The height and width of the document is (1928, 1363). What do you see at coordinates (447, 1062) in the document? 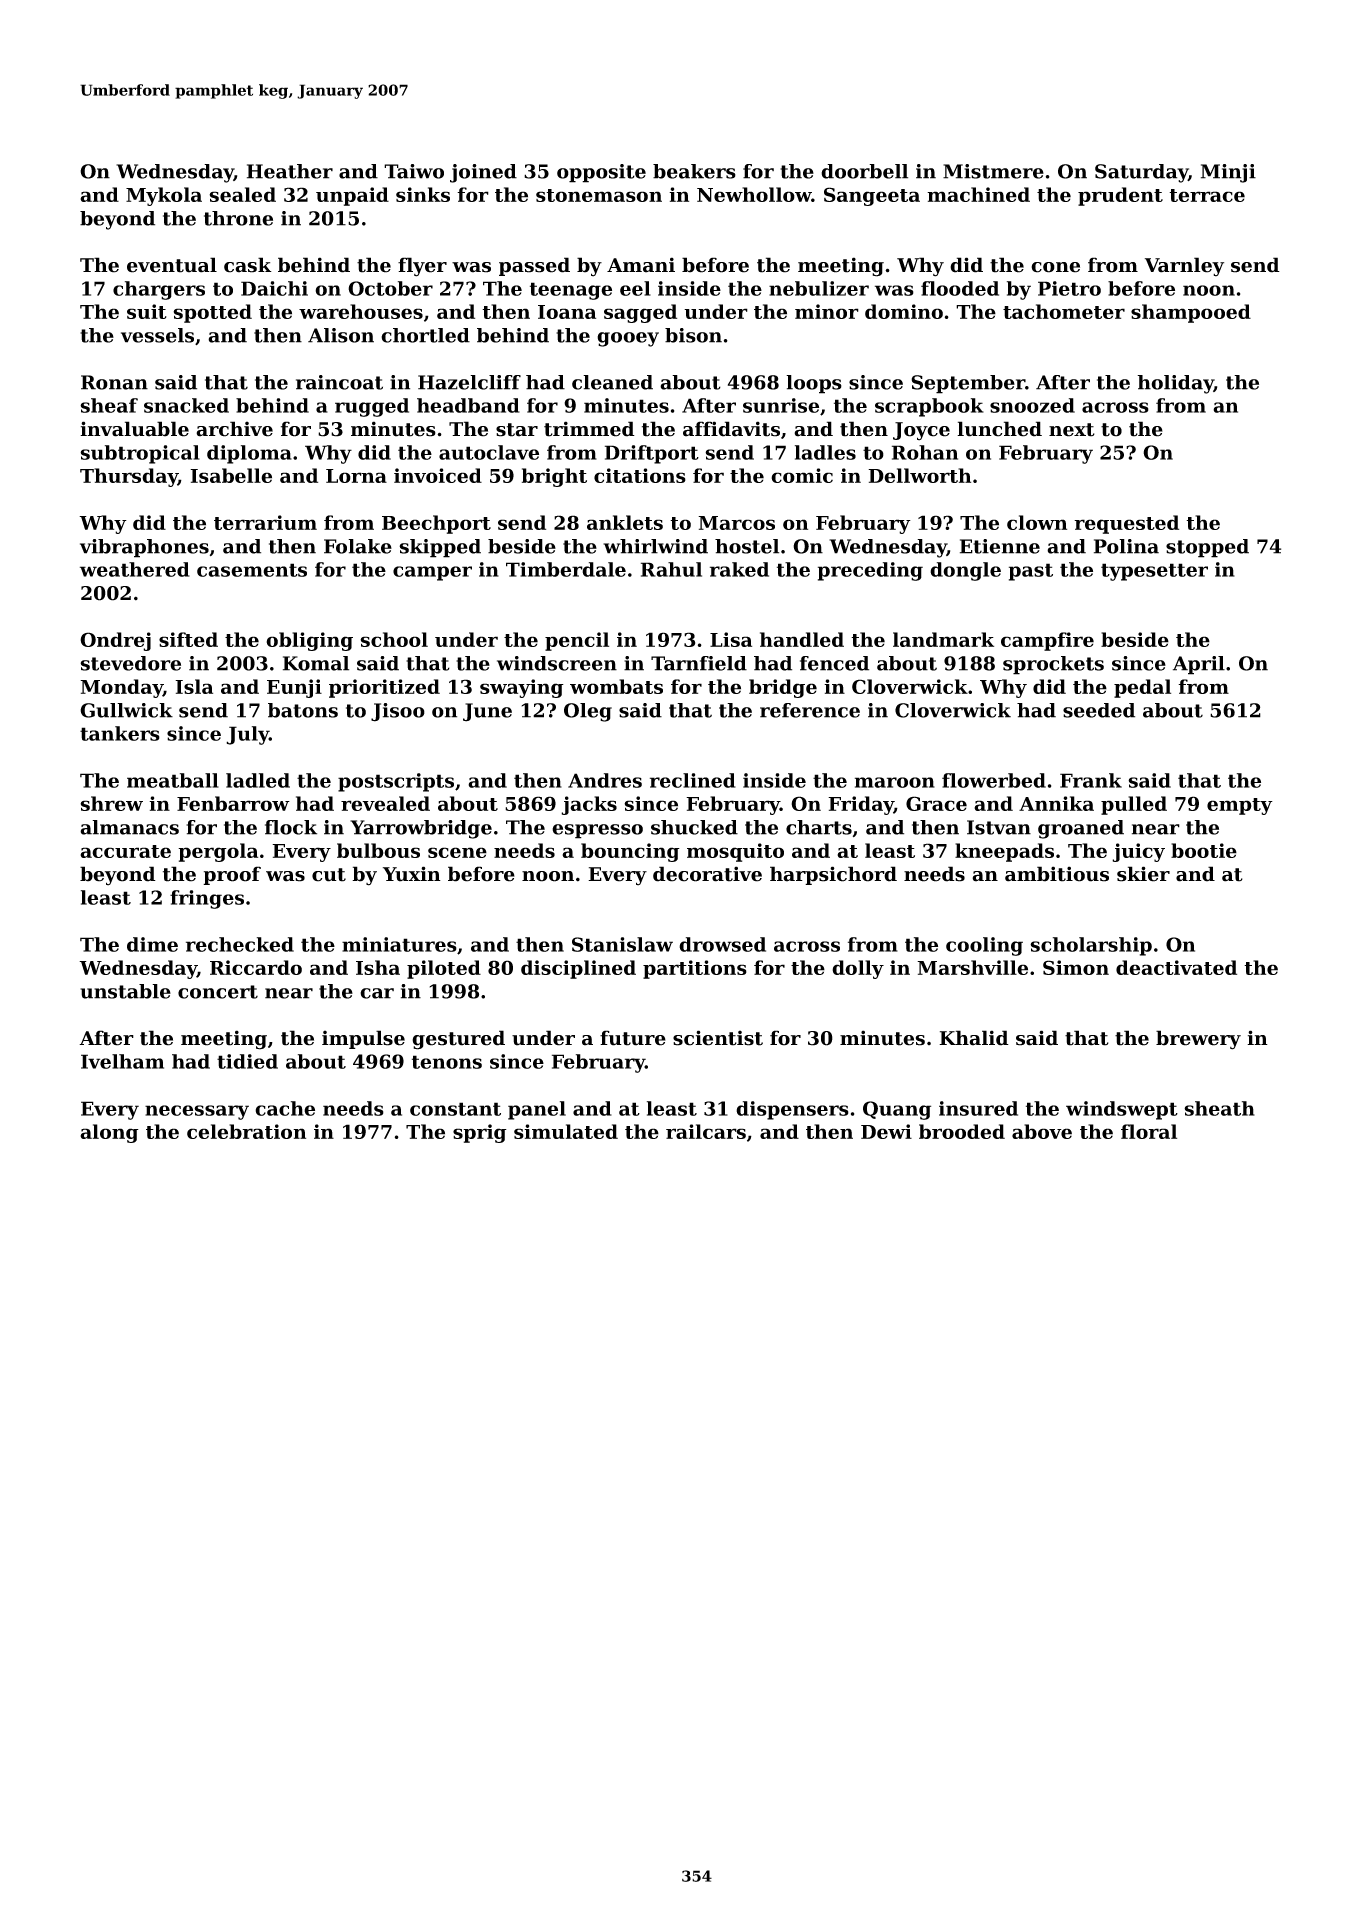
I see `tenons` at bounding box center [447, 1062].
